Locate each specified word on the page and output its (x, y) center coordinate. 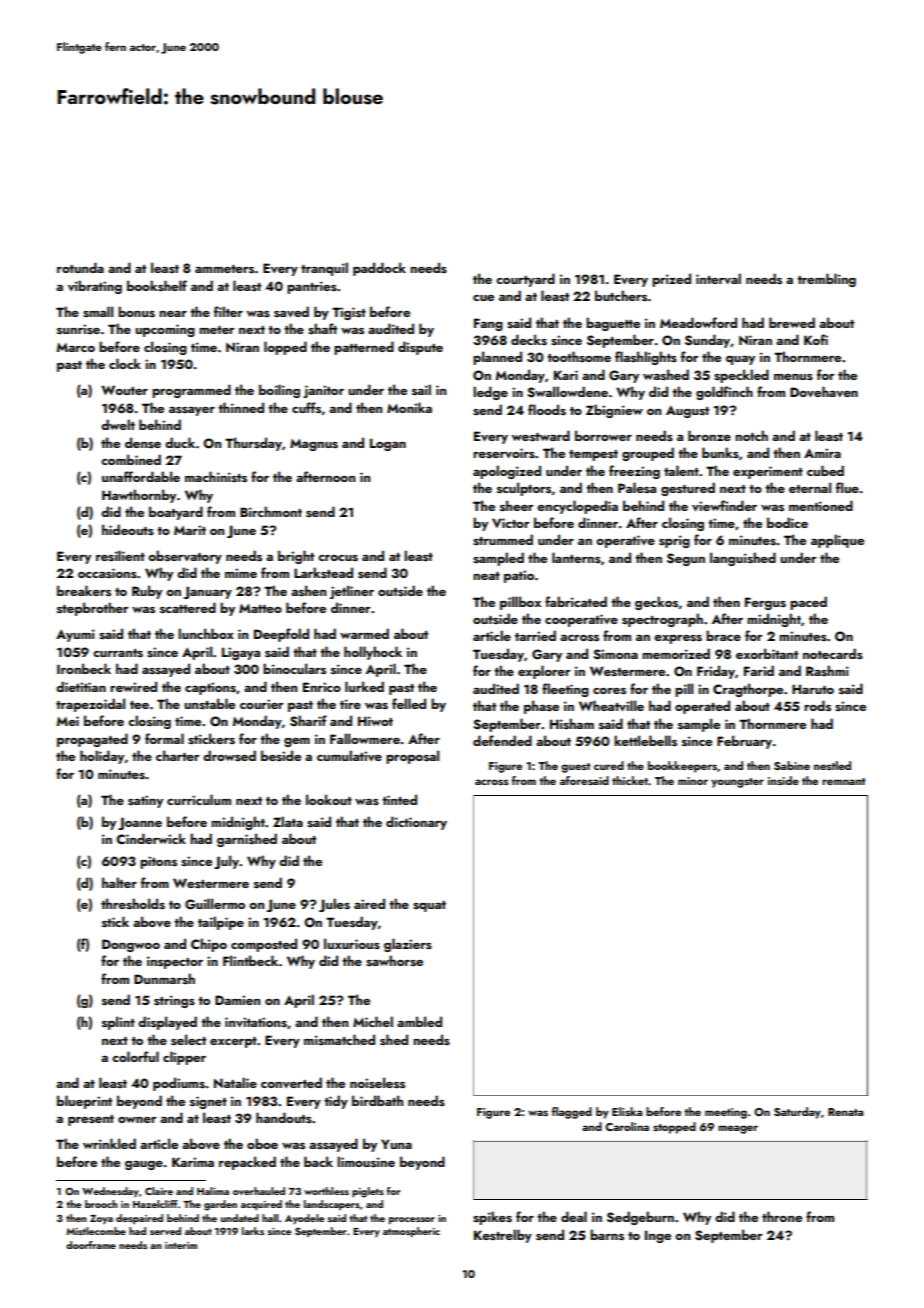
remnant (844, 781)
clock (125, 363)
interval (718, 279)
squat (429, 906)
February (744, 742)
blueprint (84, 1102)
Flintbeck (250, 960)
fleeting (565, 690)
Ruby (147, 592)
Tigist (349, 313)
